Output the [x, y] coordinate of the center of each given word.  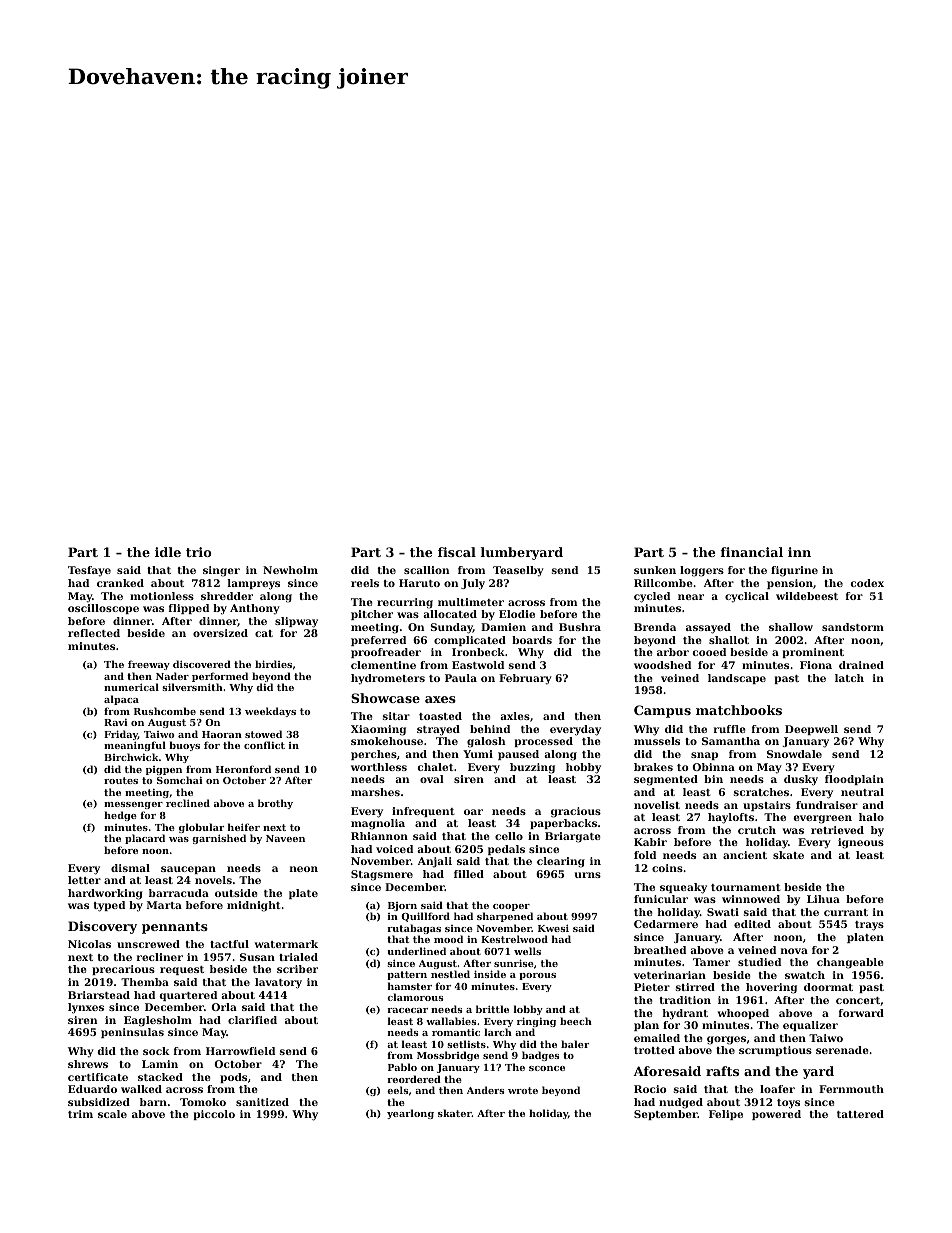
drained [861, 665]
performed [220, 677]
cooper [511, 907]
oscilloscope [103, 609]
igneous [861, 843]
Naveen [285, 838]
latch [849, 678]
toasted [440, 716]
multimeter [471, 602]
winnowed [751, 899]
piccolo [214, 1115]
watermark [286, 944]
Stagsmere [382, 875]
